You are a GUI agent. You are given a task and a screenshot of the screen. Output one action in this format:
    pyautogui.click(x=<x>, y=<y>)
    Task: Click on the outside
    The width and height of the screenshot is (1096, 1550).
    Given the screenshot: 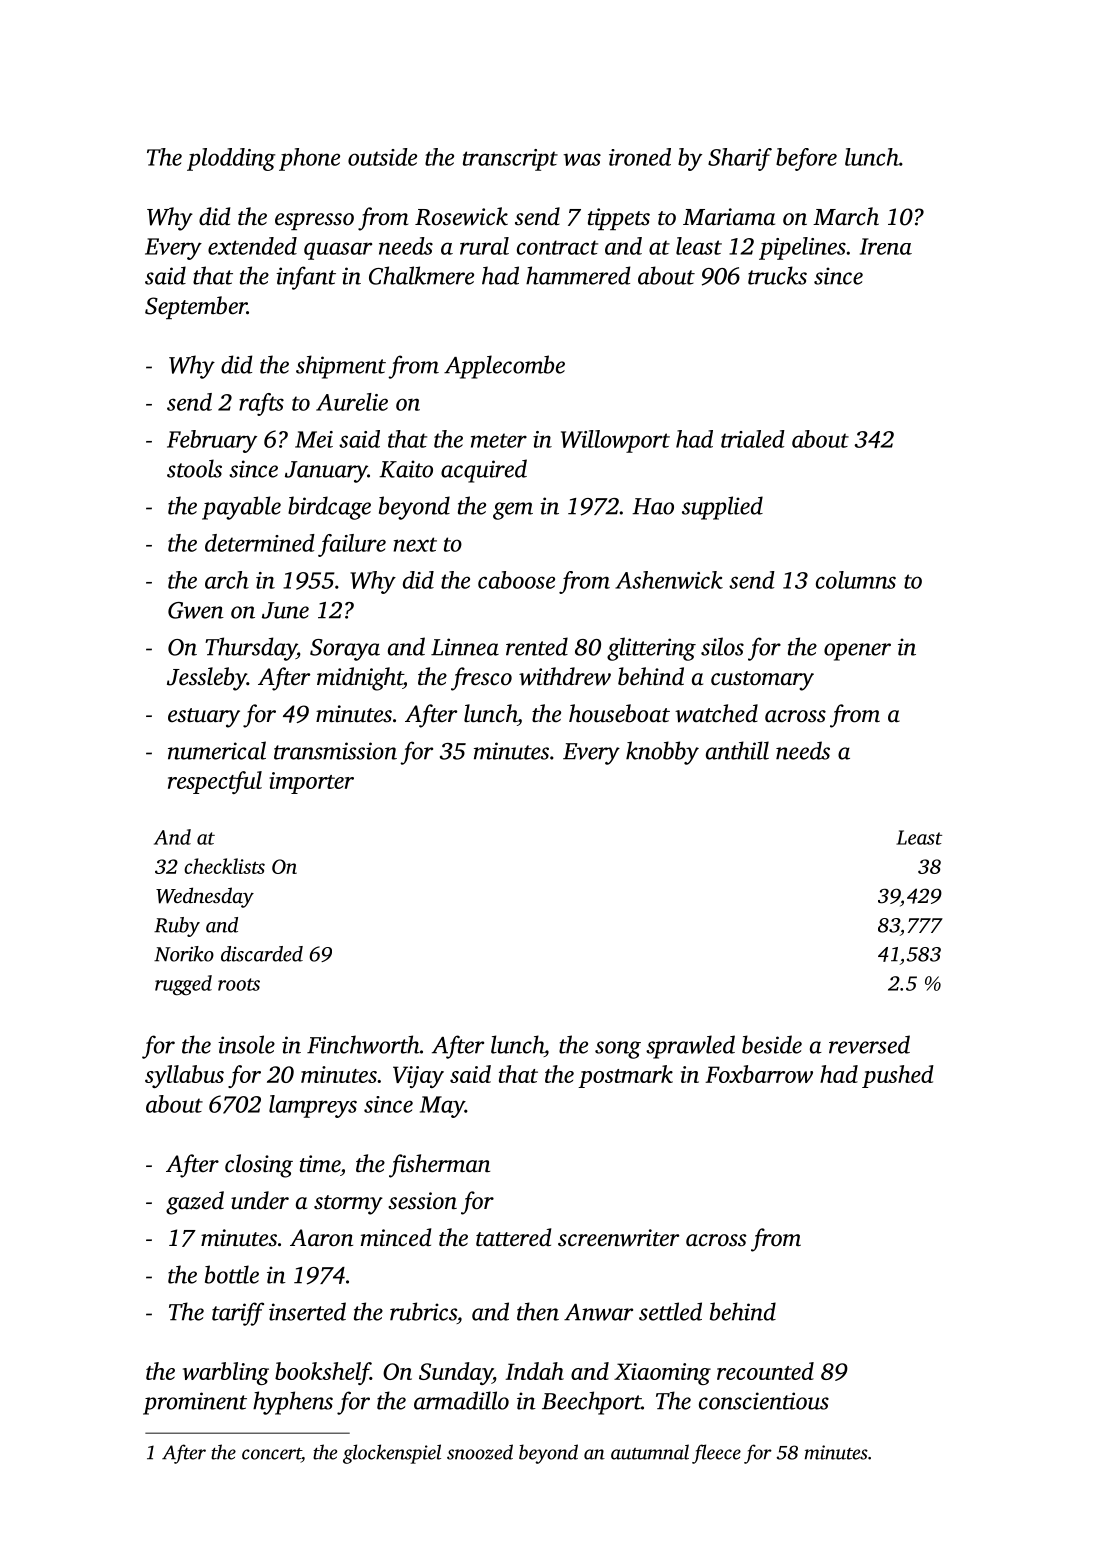 What is the action you would take?
    pyautogui.click(x=382, y=157)
